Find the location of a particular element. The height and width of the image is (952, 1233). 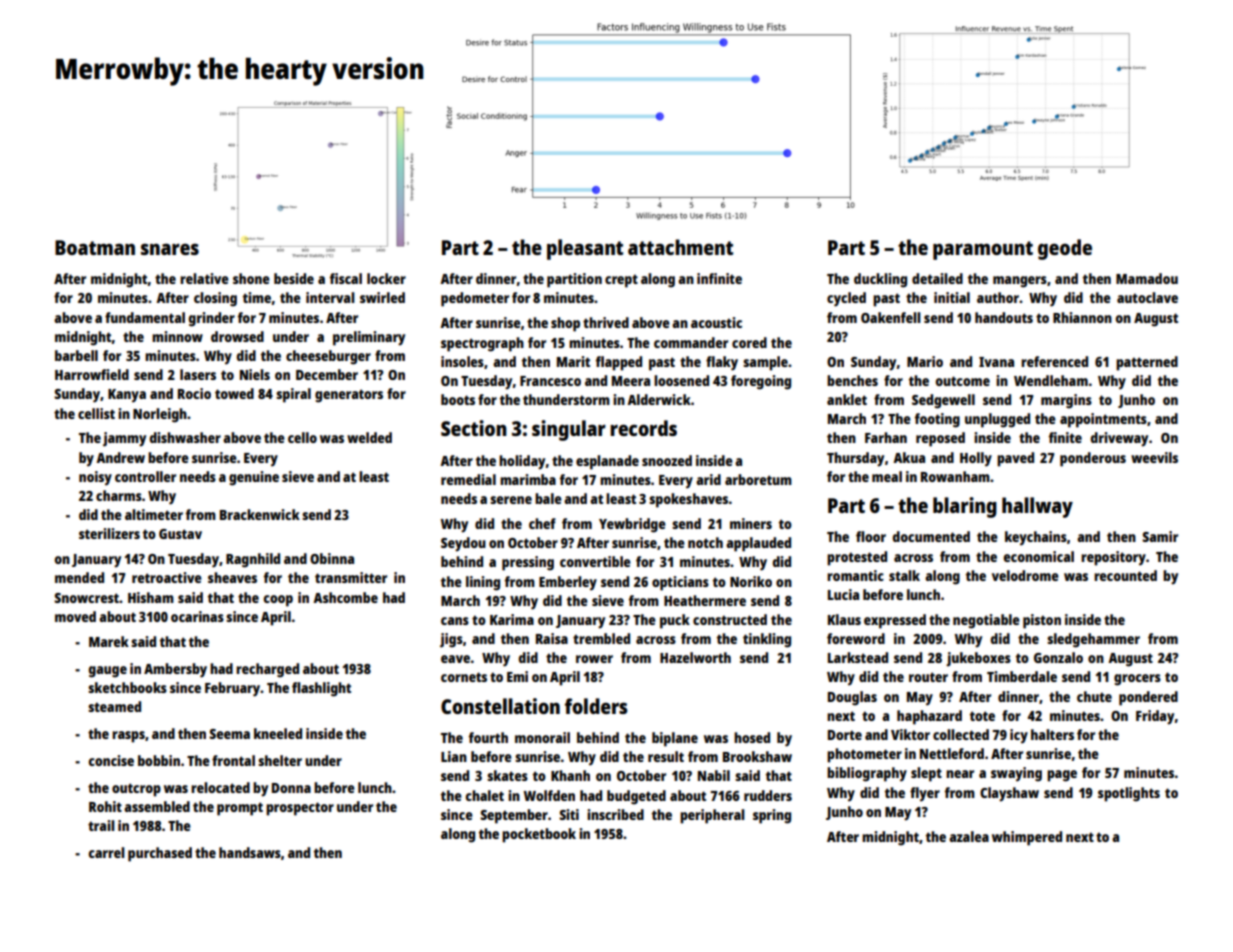

monorail is located at coordinates (542, 737).
